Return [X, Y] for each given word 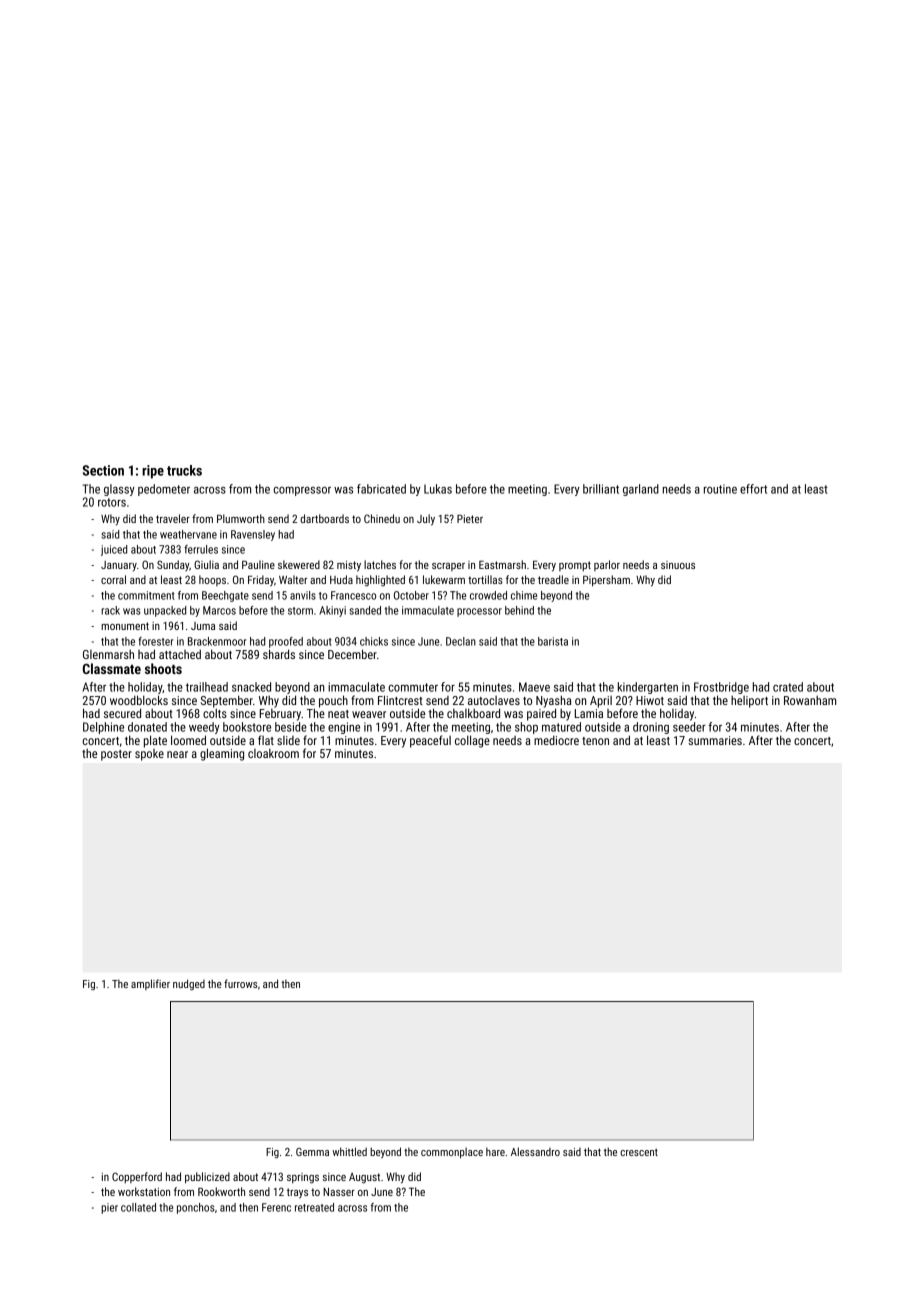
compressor [302, 491]
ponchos [196, 1208]
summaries [715, 740]
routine [720, 489]
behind [519, 610]
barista [553, 641]
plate [155, 741]
